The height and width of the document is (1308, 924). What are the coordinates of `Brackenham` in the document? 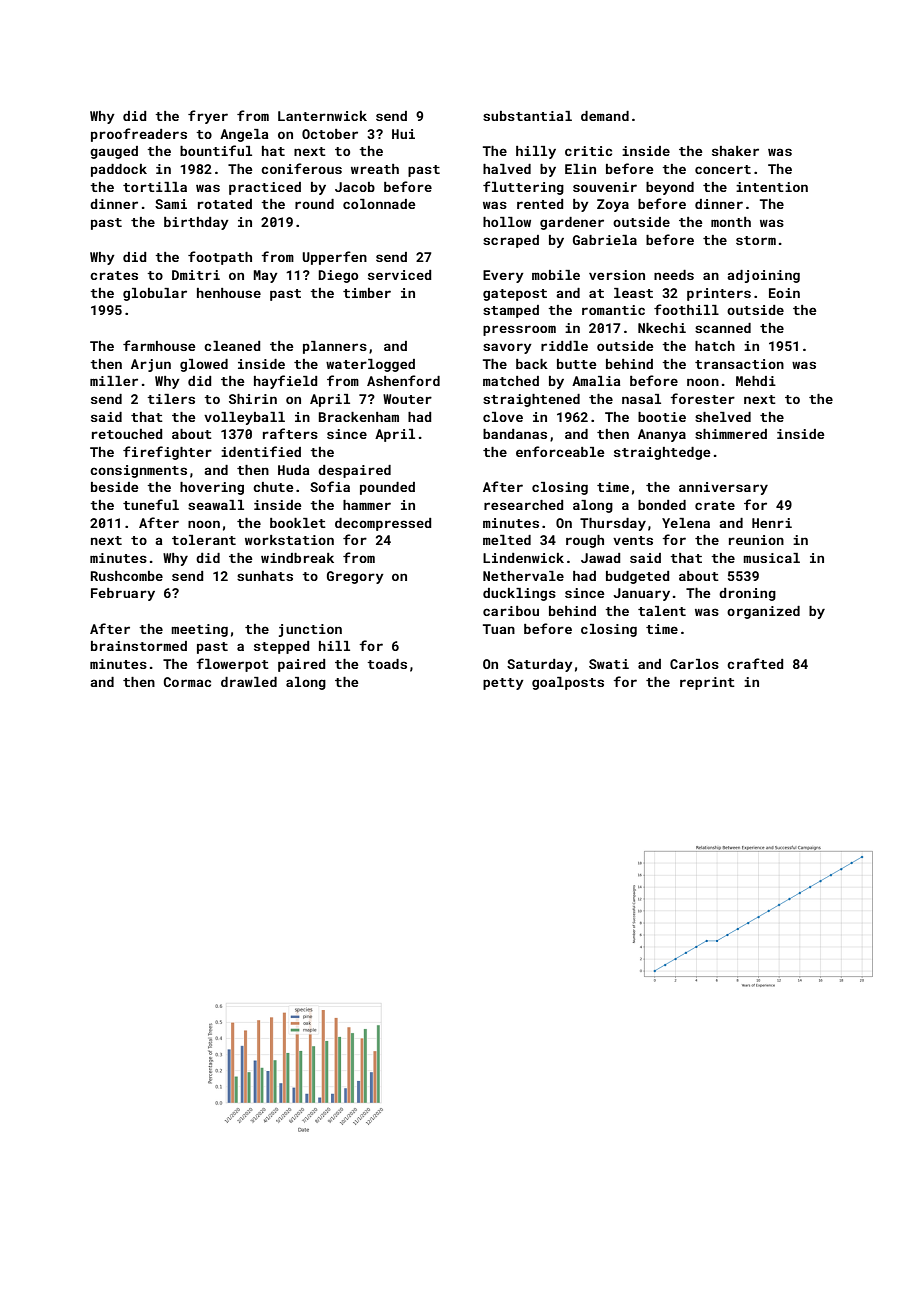 It's located at (359, 417).
